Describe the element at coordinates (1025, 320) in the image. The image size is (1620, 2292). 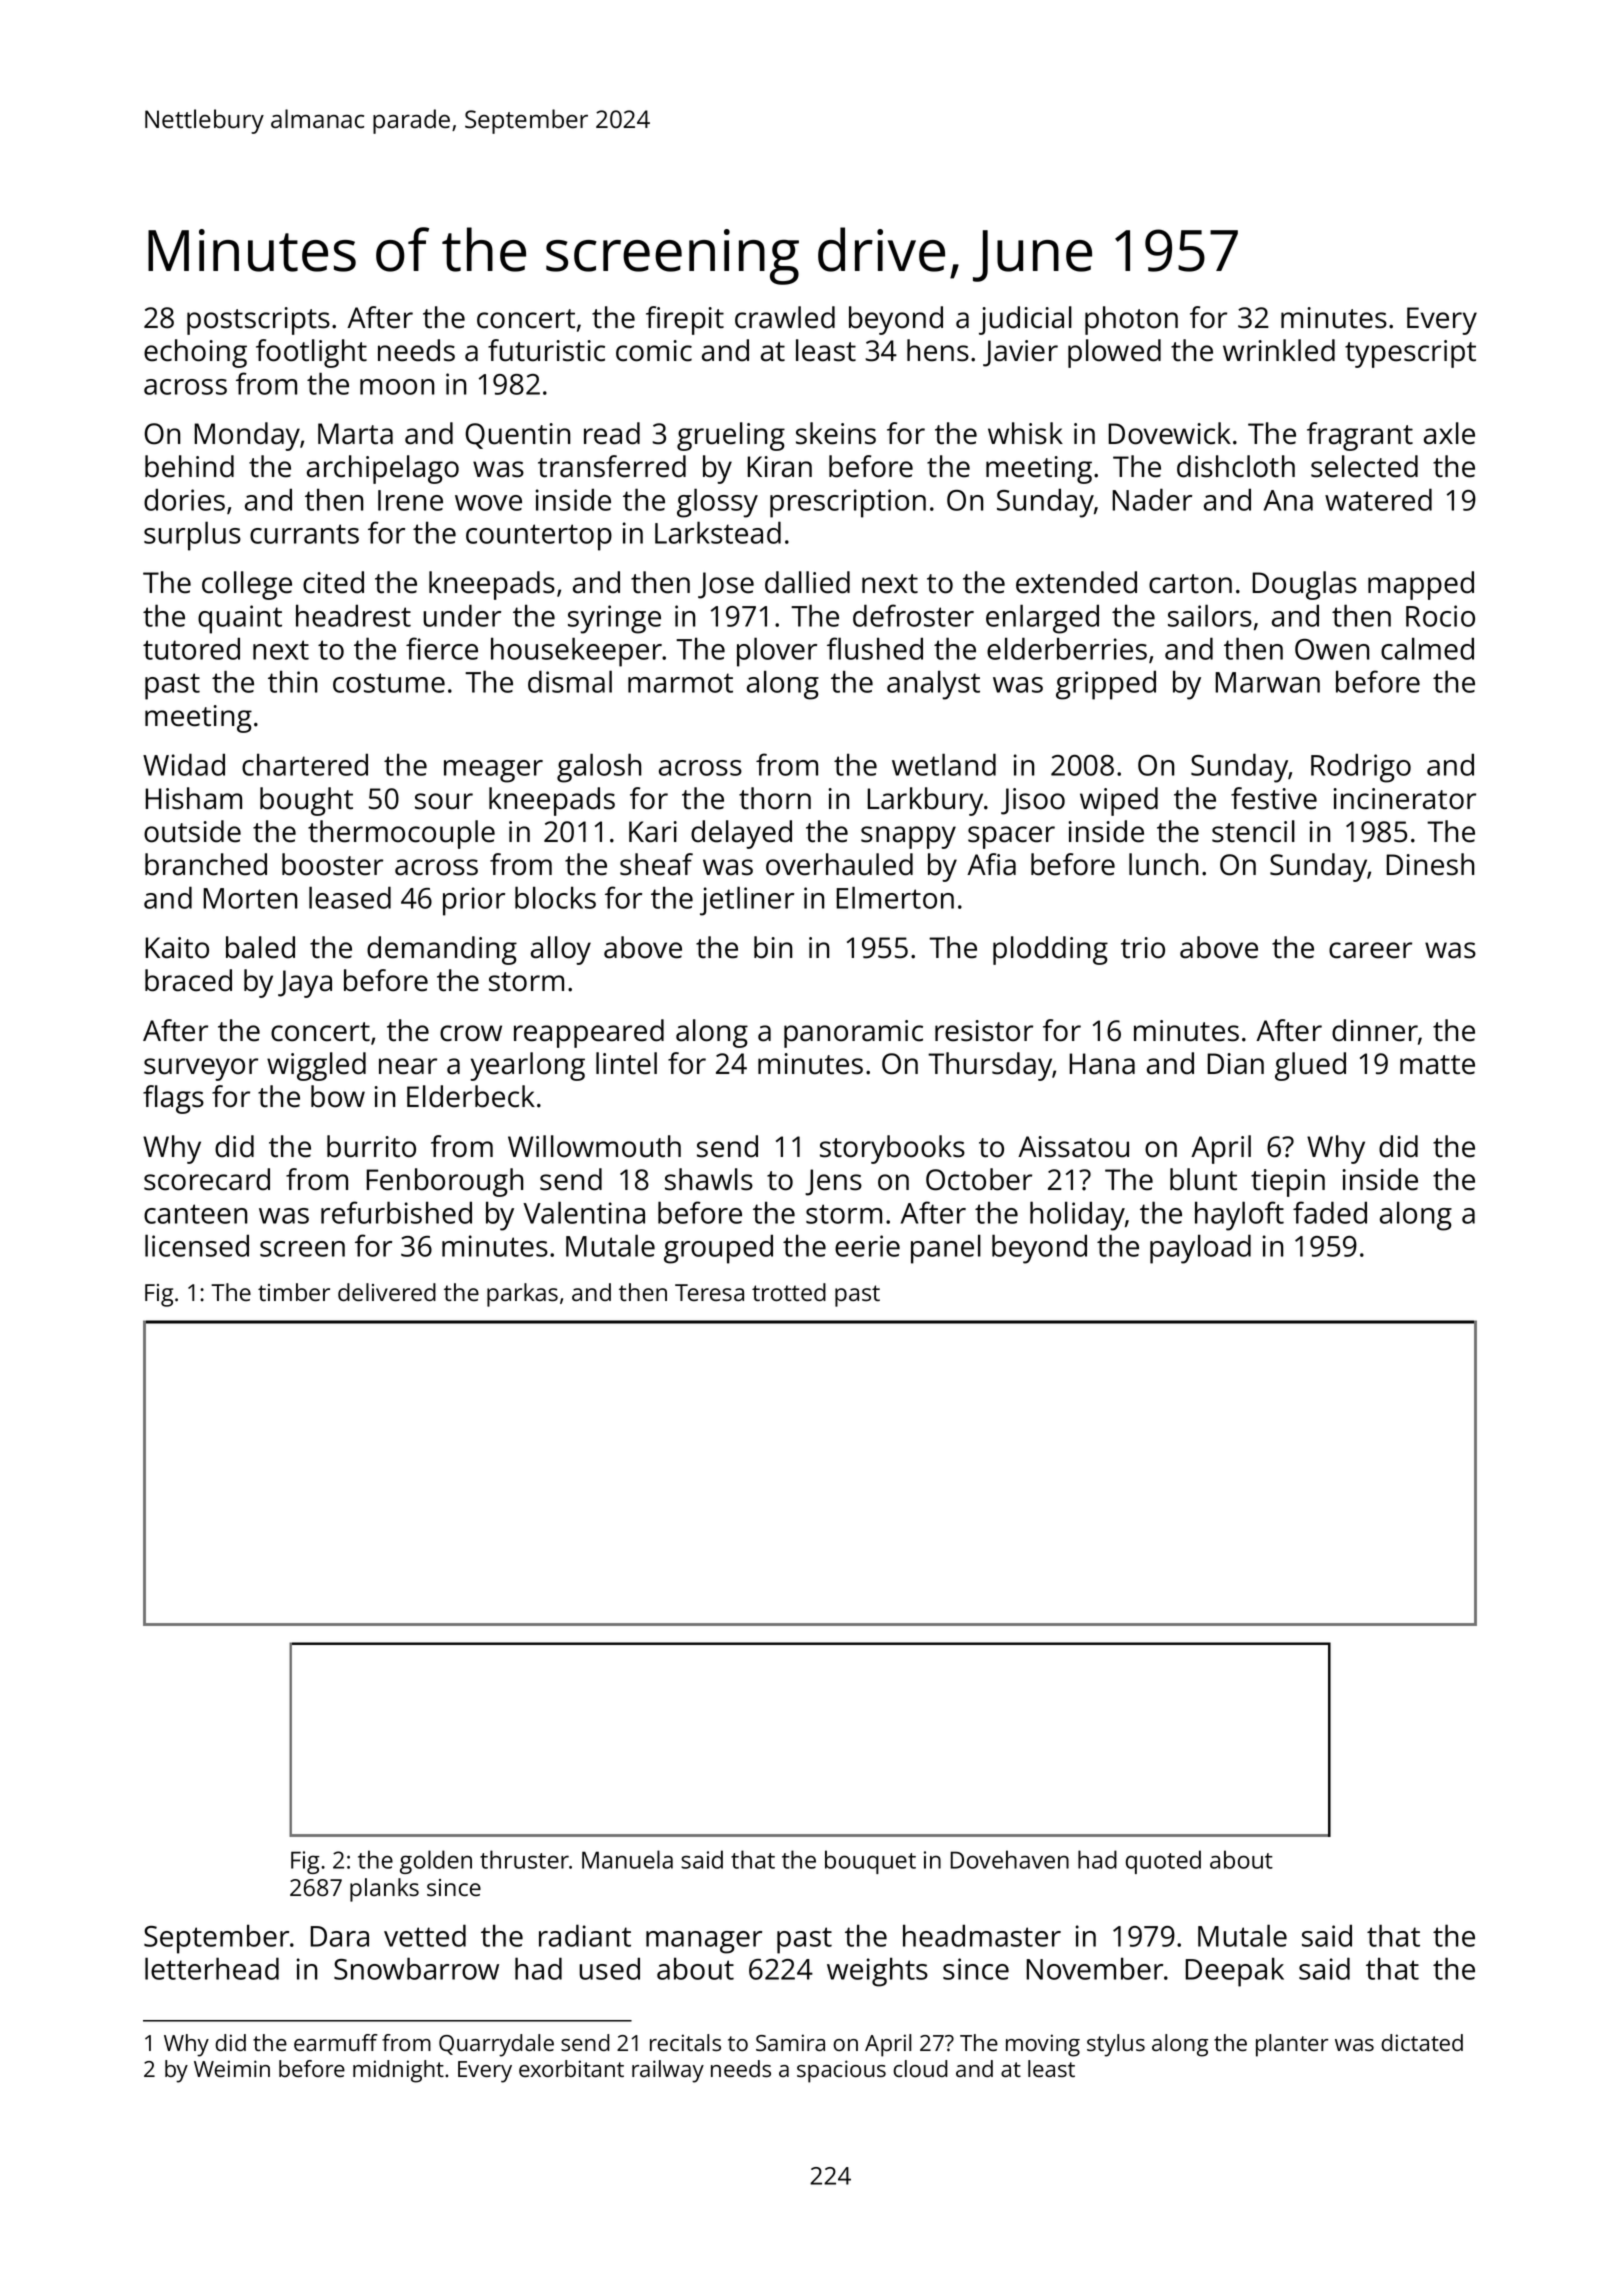
I see `judicial` at that location.
